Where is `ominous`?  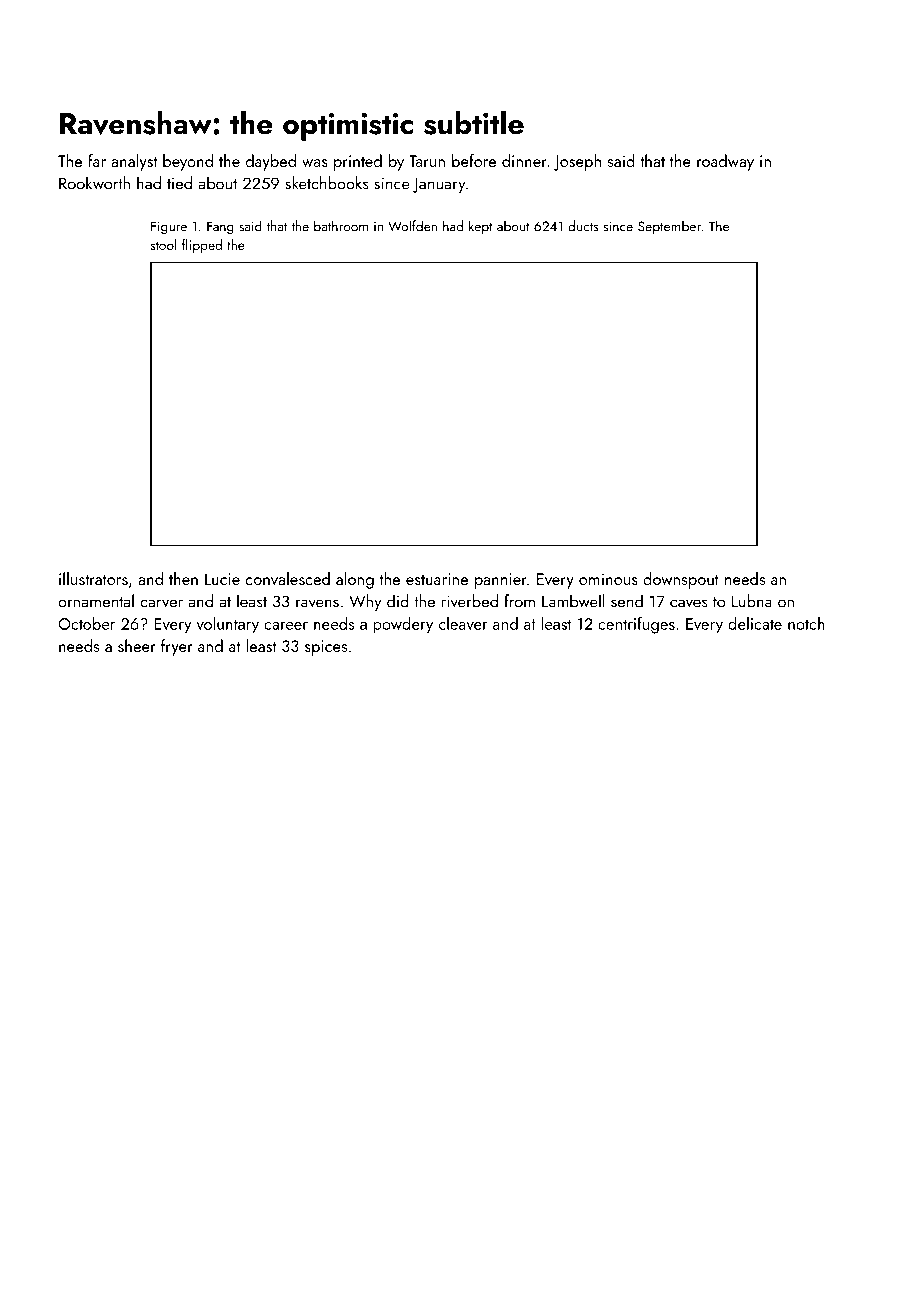 ominous is located at coordinates (608, 579).
